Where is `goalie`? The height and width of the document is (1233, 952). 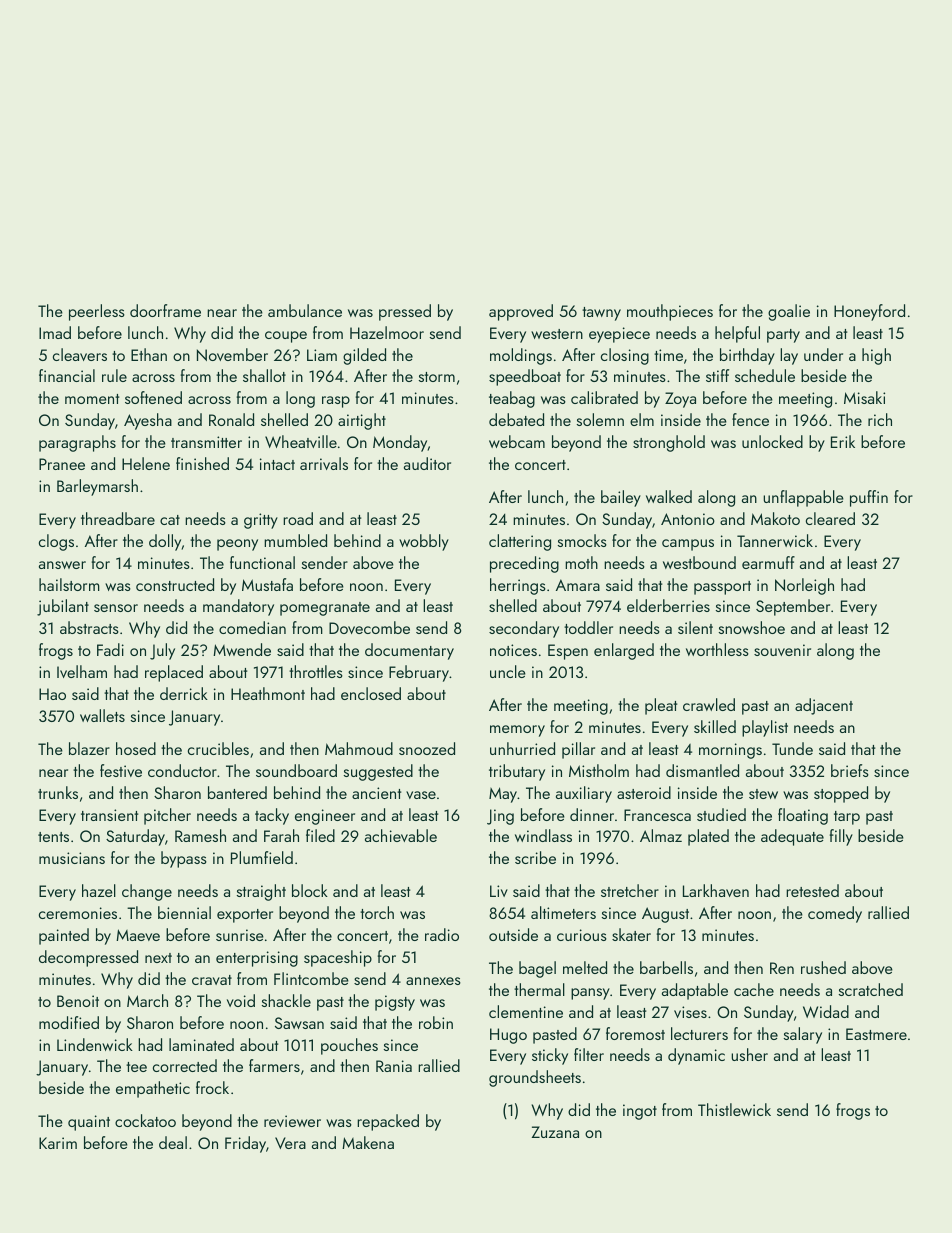 goalie is located at coordinates (789, 312).
